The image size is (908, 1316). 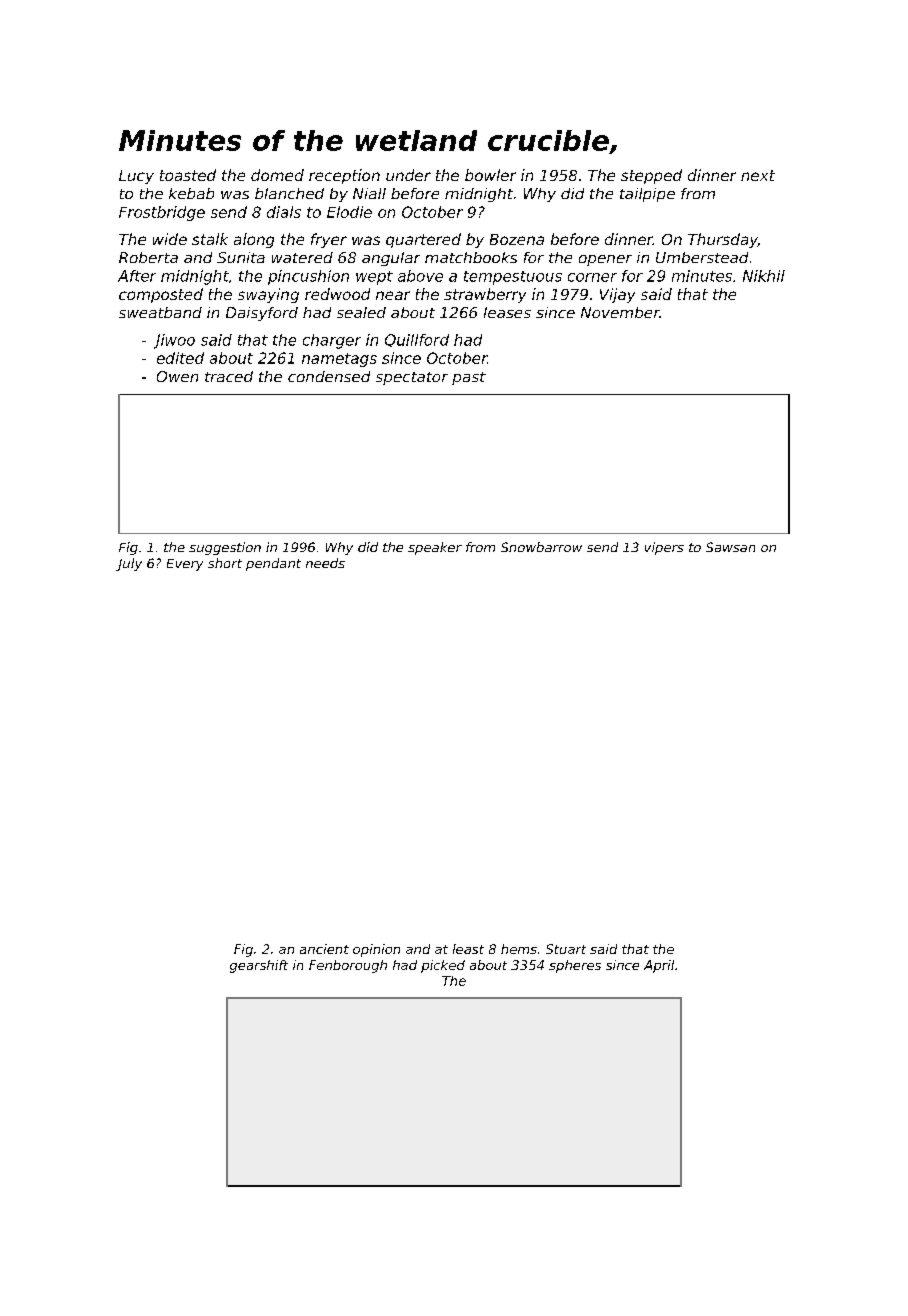 I want to click on Bozena, so click(x=517, y=239).
